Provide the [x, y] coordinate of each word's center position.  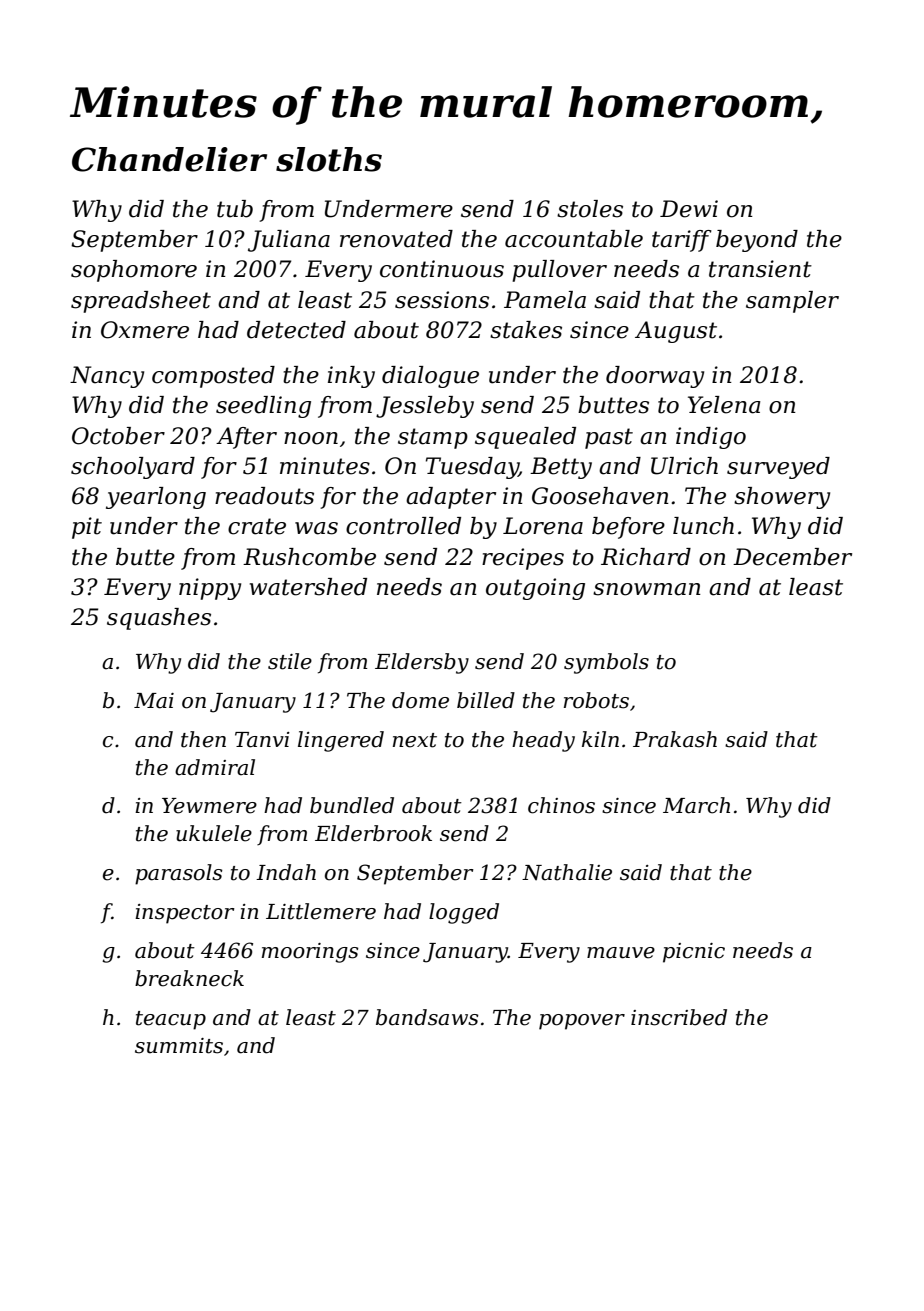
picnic [694, 953]
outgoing [535, 589]
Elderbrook [373, 833]
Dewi [689, 209]
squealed [525, 438]
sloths [329, 159]
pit [87, 528]
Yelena [724, 405]
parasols [178, 874]
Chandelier [169, 159]
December [792, 557]
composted [213, 377]
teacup [171, 1020]
